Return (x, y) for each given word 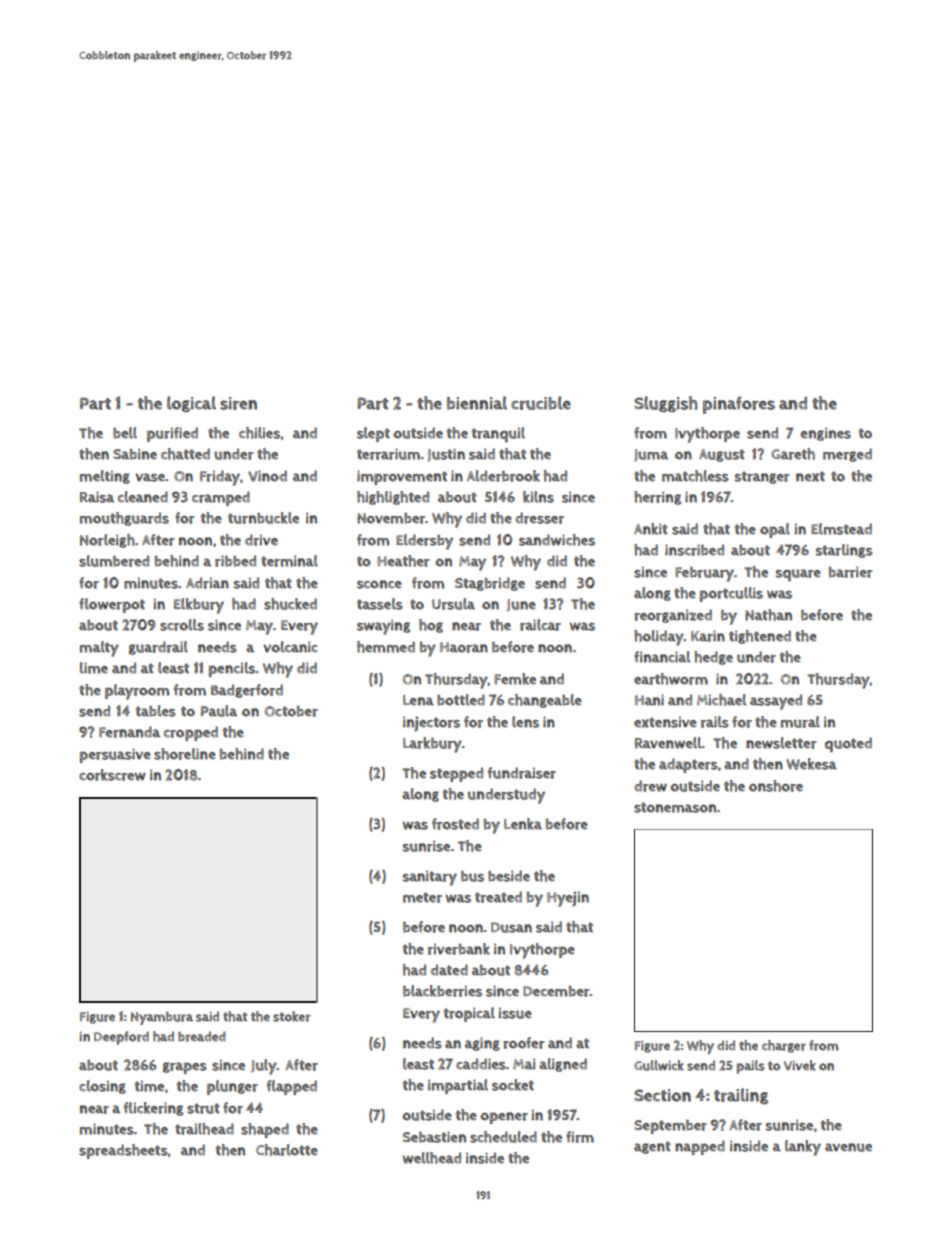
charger (784, 1046)
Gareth (793, 454)
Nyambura (162, 1018)
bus (472, 876)
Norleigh (107, 541)
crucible (541, 403)
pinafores (739, 405)
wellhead (432, 1158)
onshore (776, 786)
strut (203, 1108)
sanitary (430, 878)
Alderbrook (503, 476)
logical (191, 404)
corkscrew (112, 775)
